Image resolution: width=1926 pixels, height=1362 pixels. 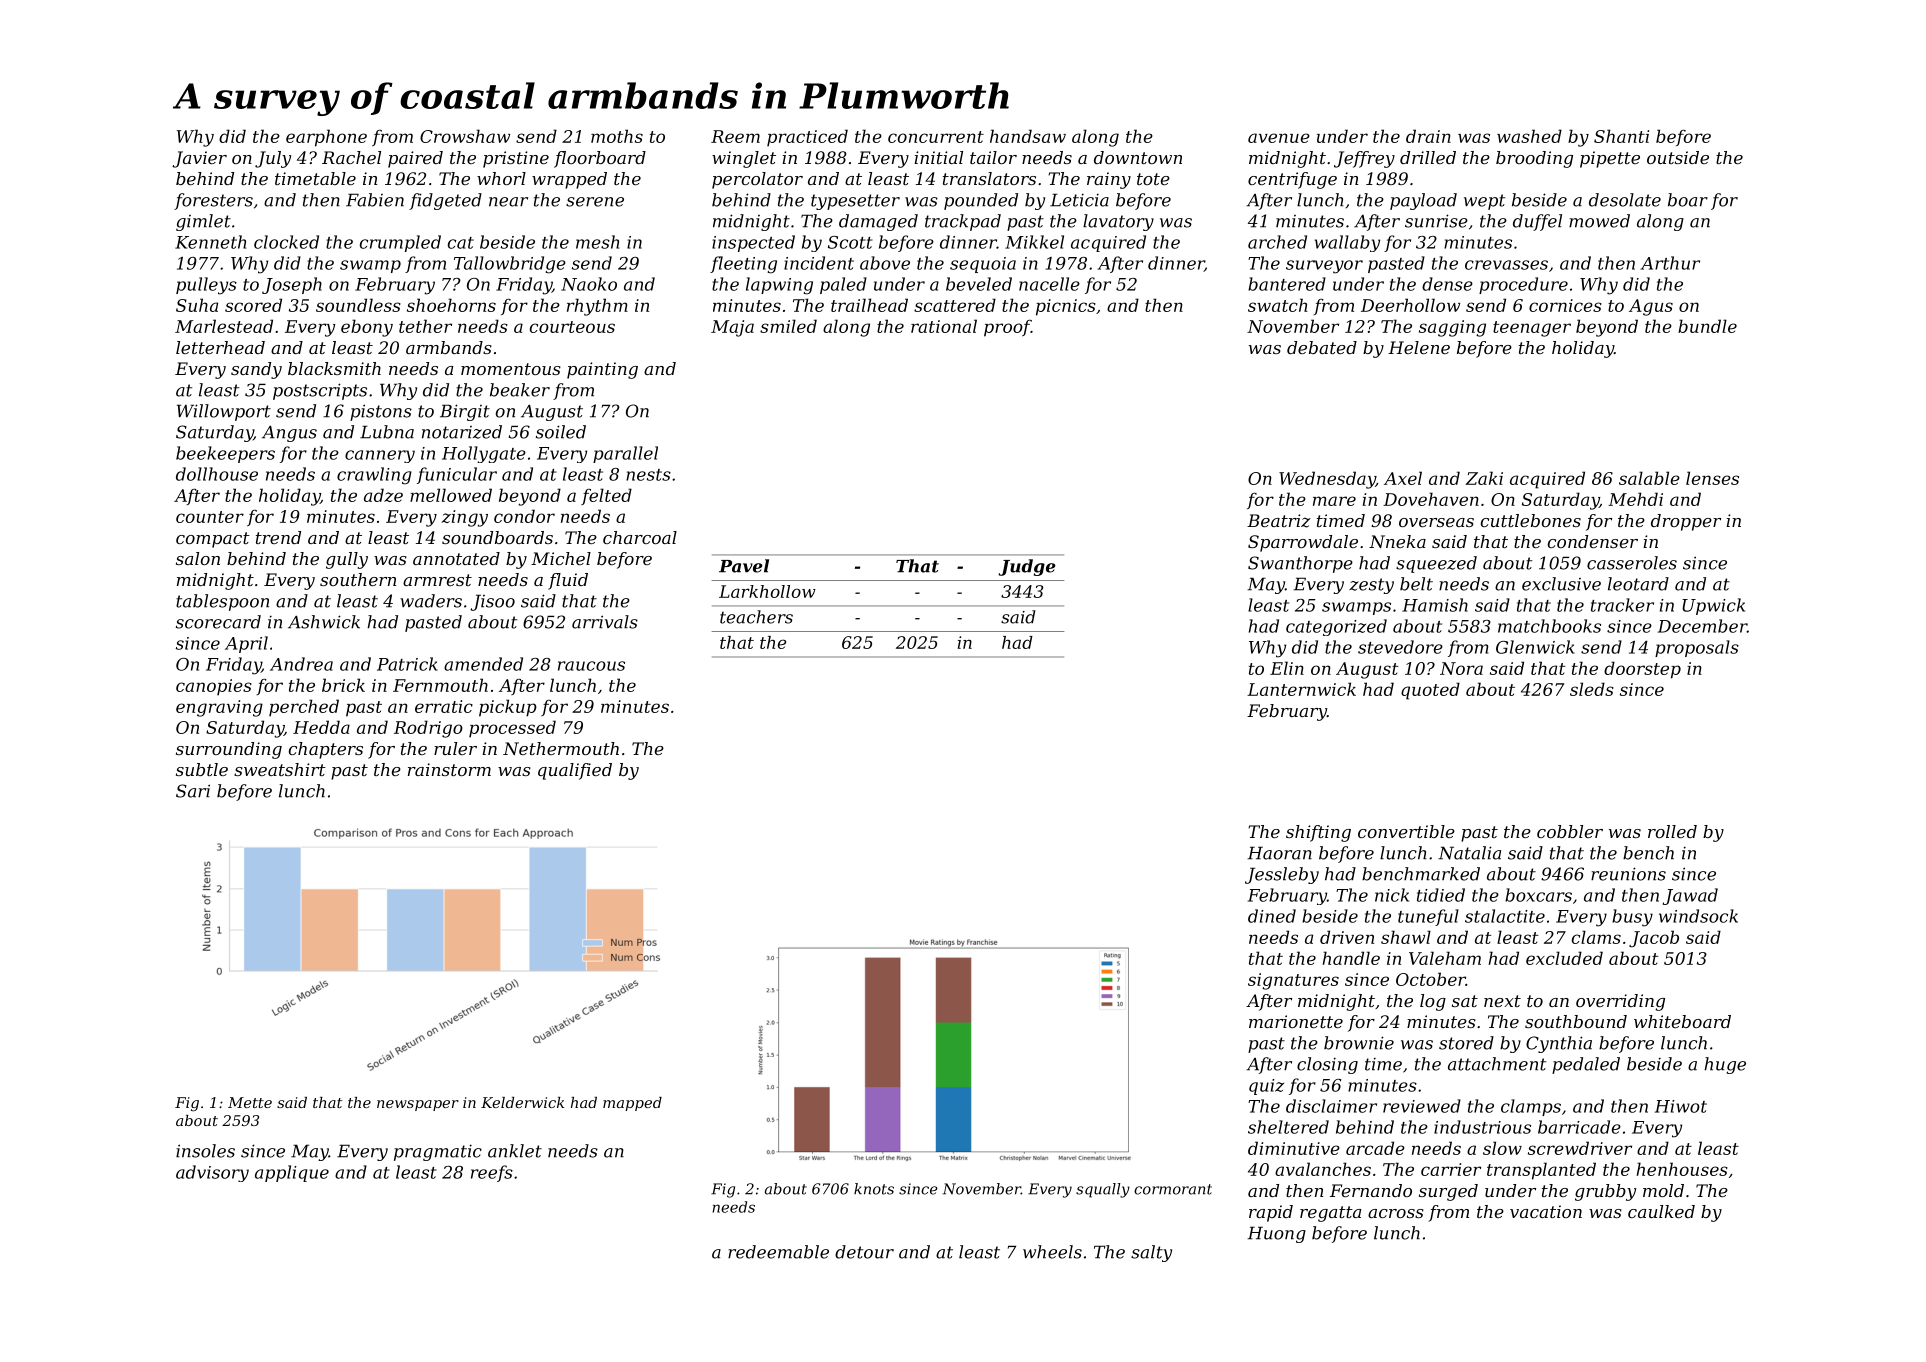 I want to click on handsaw, so click(x=1028, y=136).
